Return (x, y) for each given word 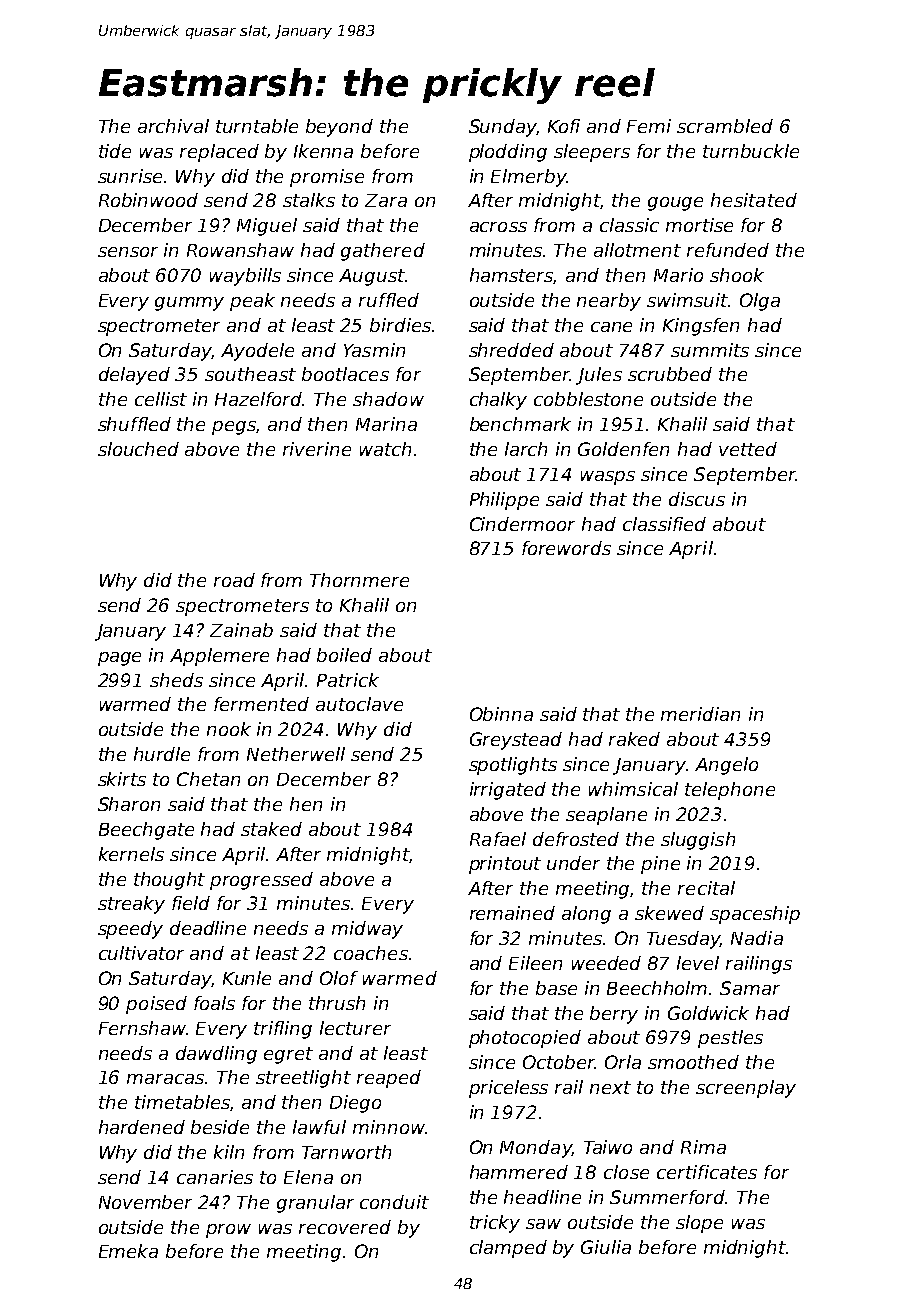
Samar (750, 988)
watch (385, 449)
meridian (700, 714)
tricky (495, 1224)
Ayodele (257, 352)
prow (228, 1231)
